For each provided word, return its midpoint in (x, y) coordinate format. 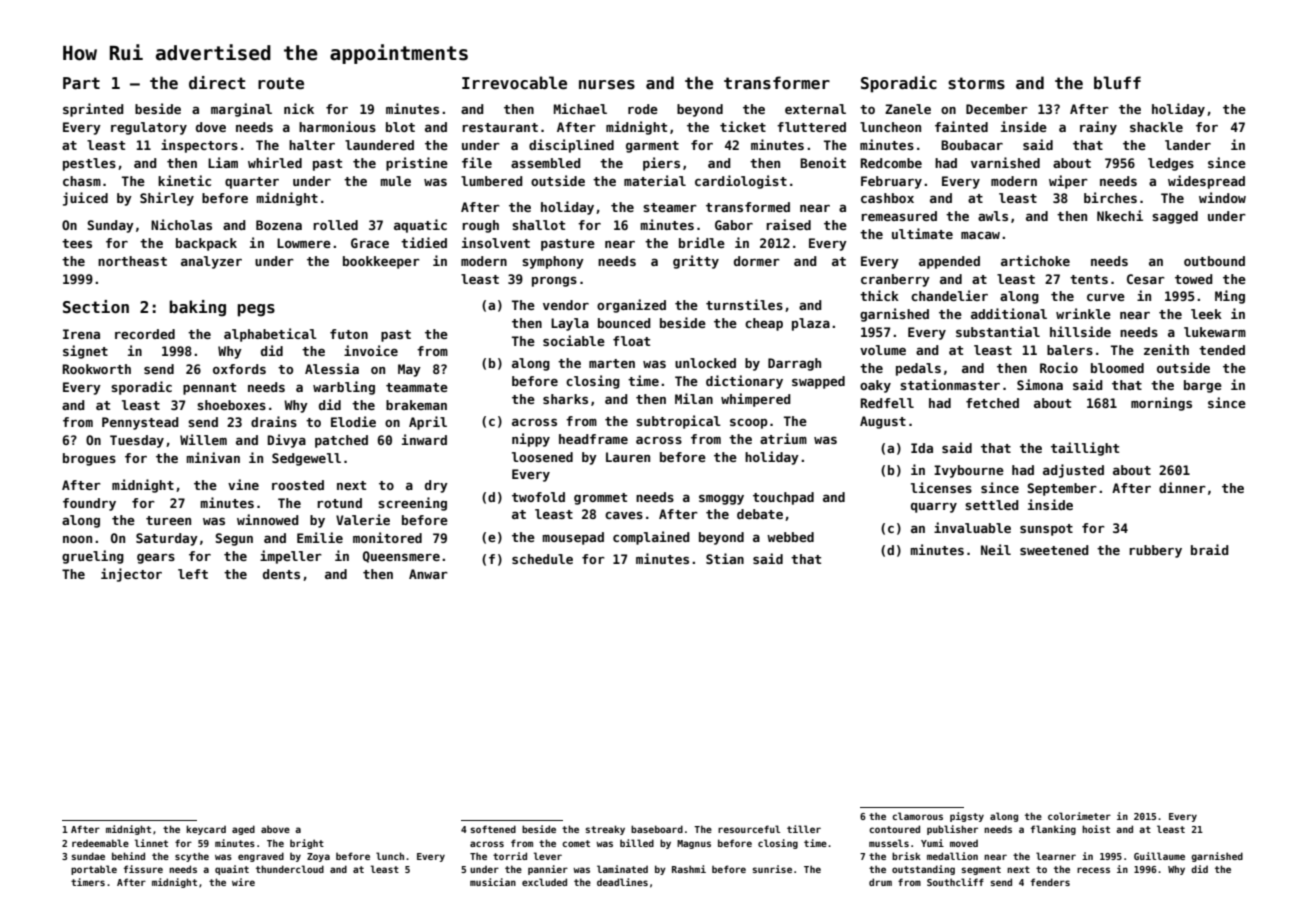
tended (1222, 350)
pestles (89, 164)
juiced (85, 199)
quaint (232, 870)
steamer (670, 207)
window (1222, 197)
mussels (889, 843)
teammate (417, 387)
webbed (790, 537)
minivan (213, 457)
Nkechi (1120, 215)
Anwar (428, 574)
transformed (748, 207)
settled (992, 505)
